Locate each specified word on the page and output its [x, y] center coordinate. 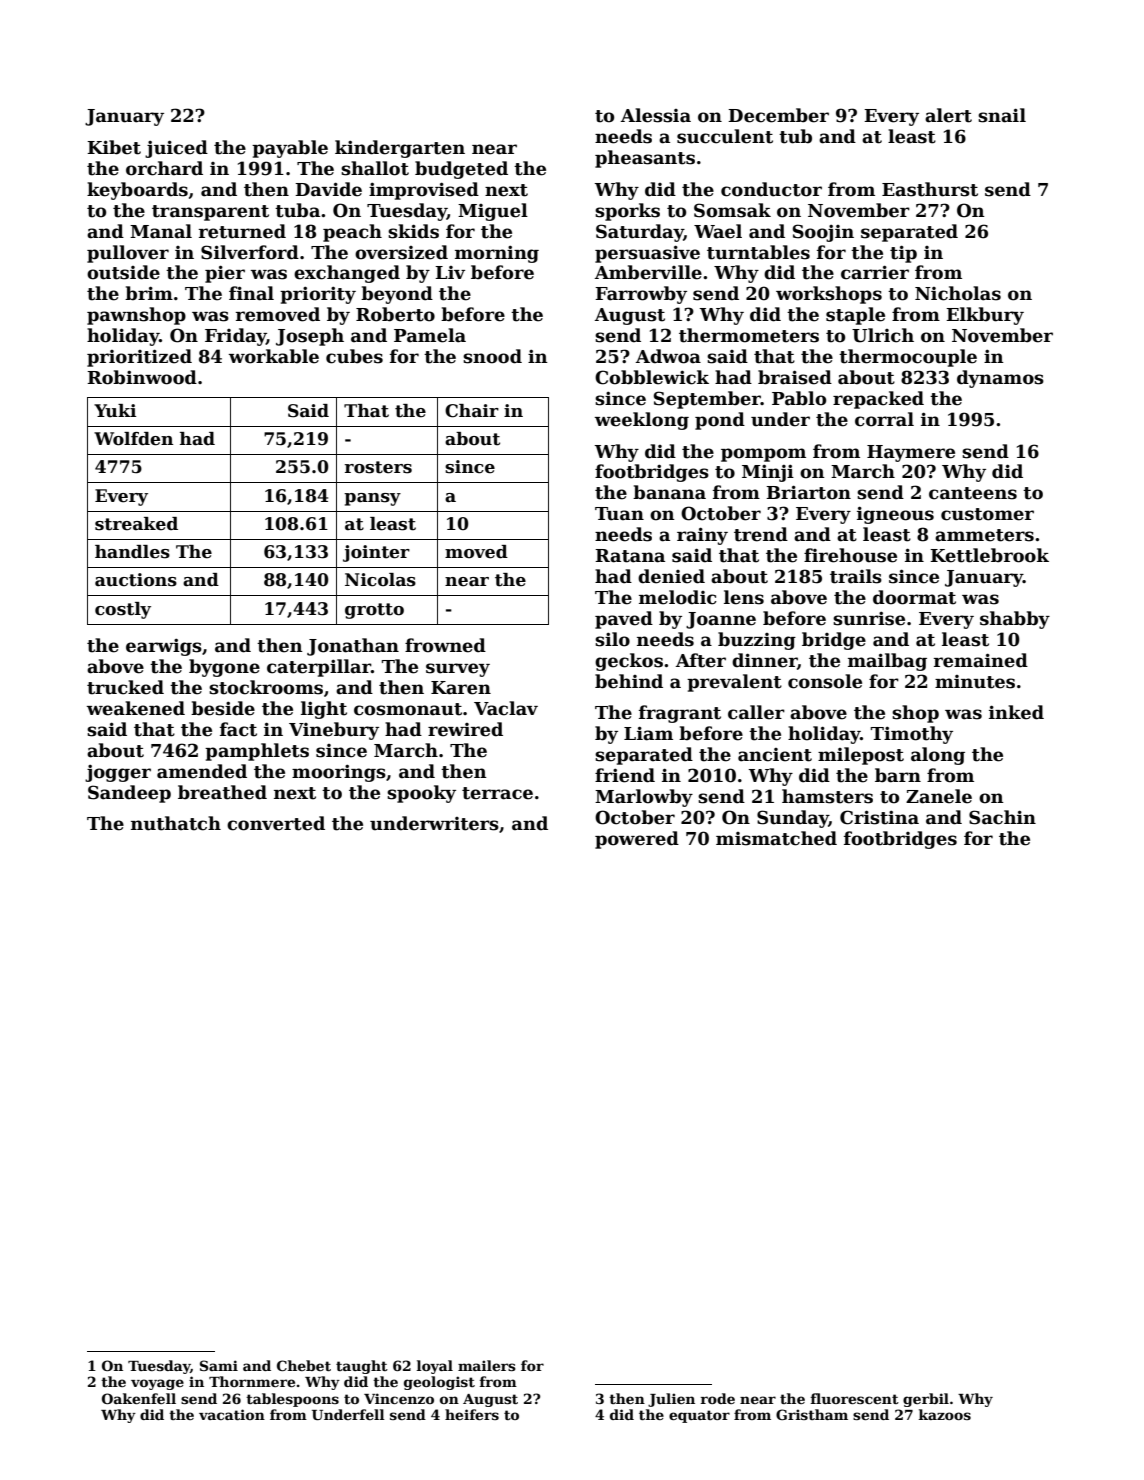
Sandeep [129, 794]
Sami [219, 1365]
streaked [136, 524]
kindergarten [400, 149]
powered [637, 840]
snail [1002, 115]
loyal [435, 1367]
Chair [472, 411]
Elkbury [985, 316]
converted [276, 823]
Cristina [879, 817]
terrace [497, 793]
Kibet [114, 147]
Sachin [1002, 817]
